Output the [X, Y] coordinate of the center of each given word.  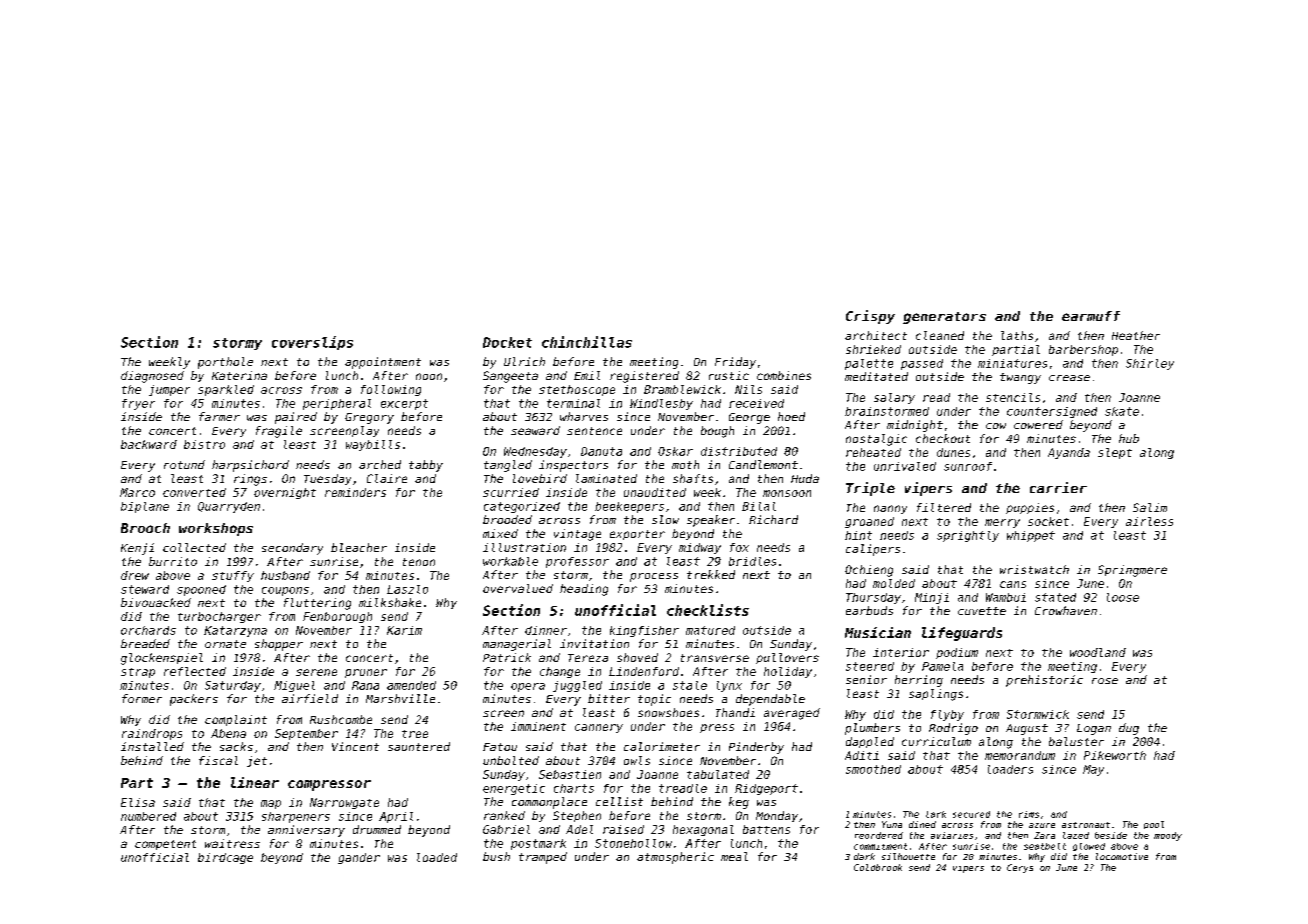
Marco [137, 492]
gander [359, 858]
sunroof [968, 466]
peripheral [337, 404]
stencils [1013, 397]
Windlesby [661, 404]
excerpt [404, 404]
